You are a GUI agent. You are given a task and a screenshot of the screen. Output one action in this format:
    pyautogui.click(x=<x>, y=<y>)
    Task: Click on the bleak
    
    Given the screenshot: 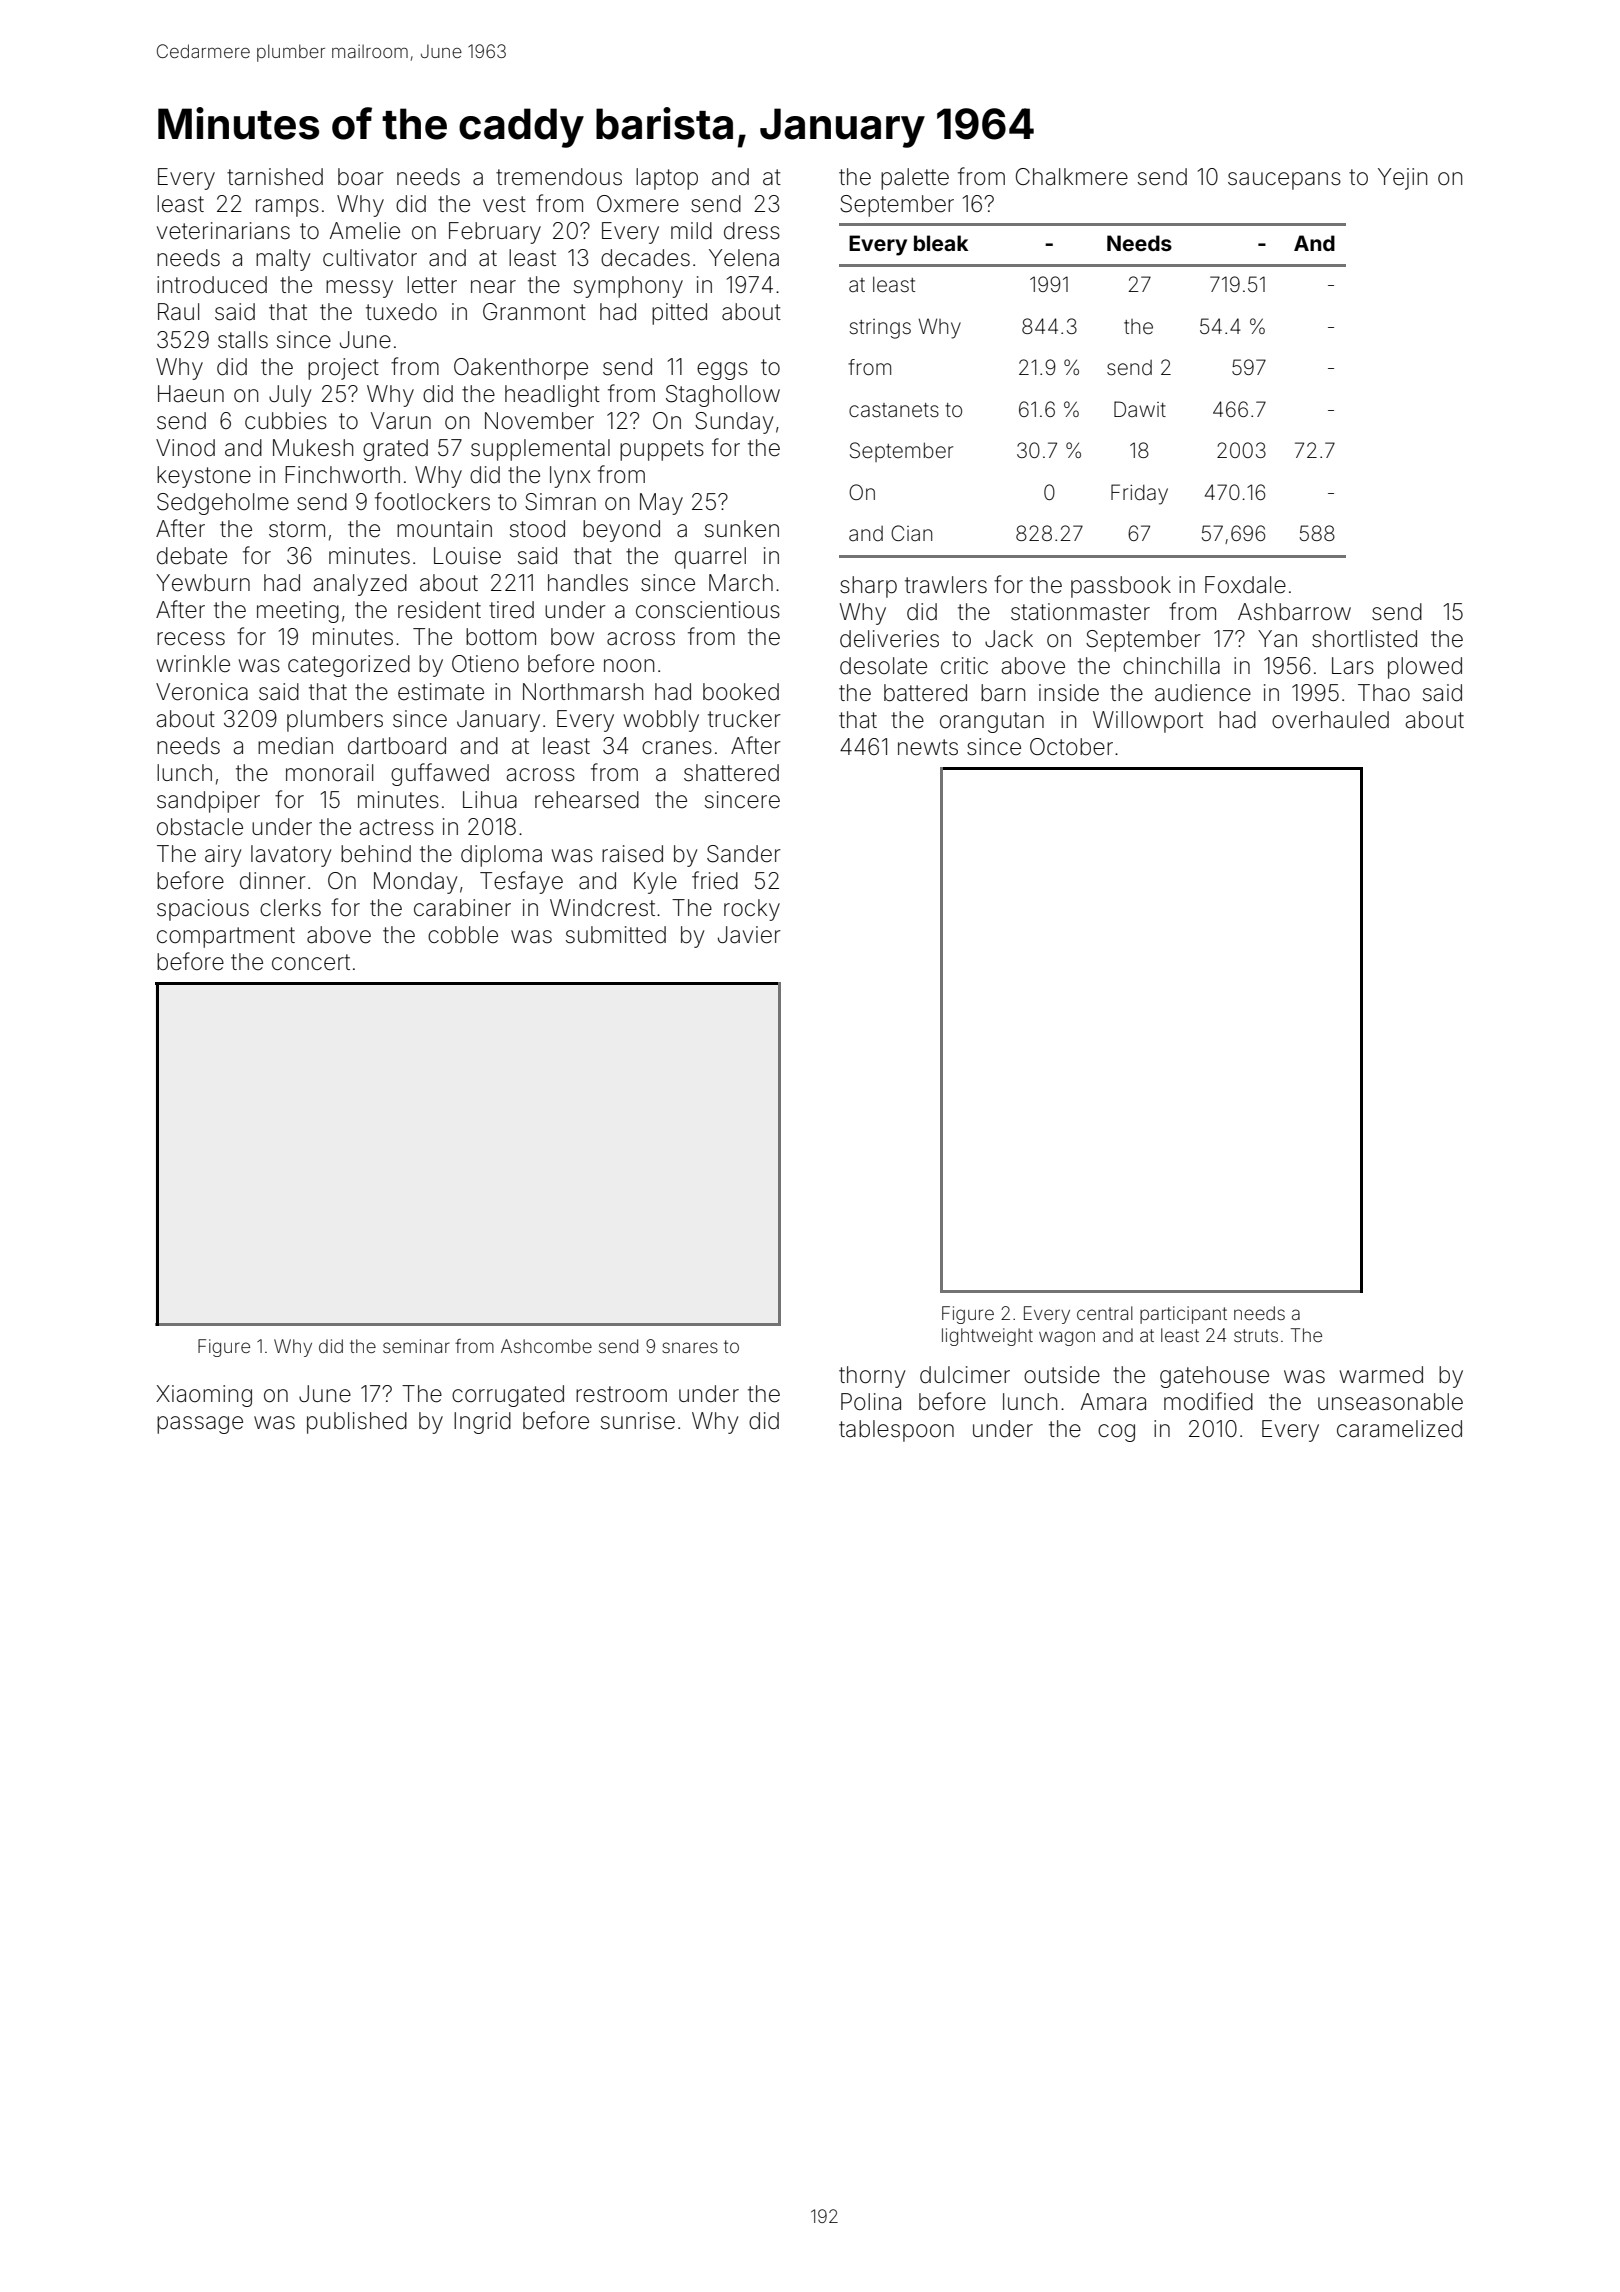 What is the action you would take?
    pyautogui.click(x=941, y=243)
